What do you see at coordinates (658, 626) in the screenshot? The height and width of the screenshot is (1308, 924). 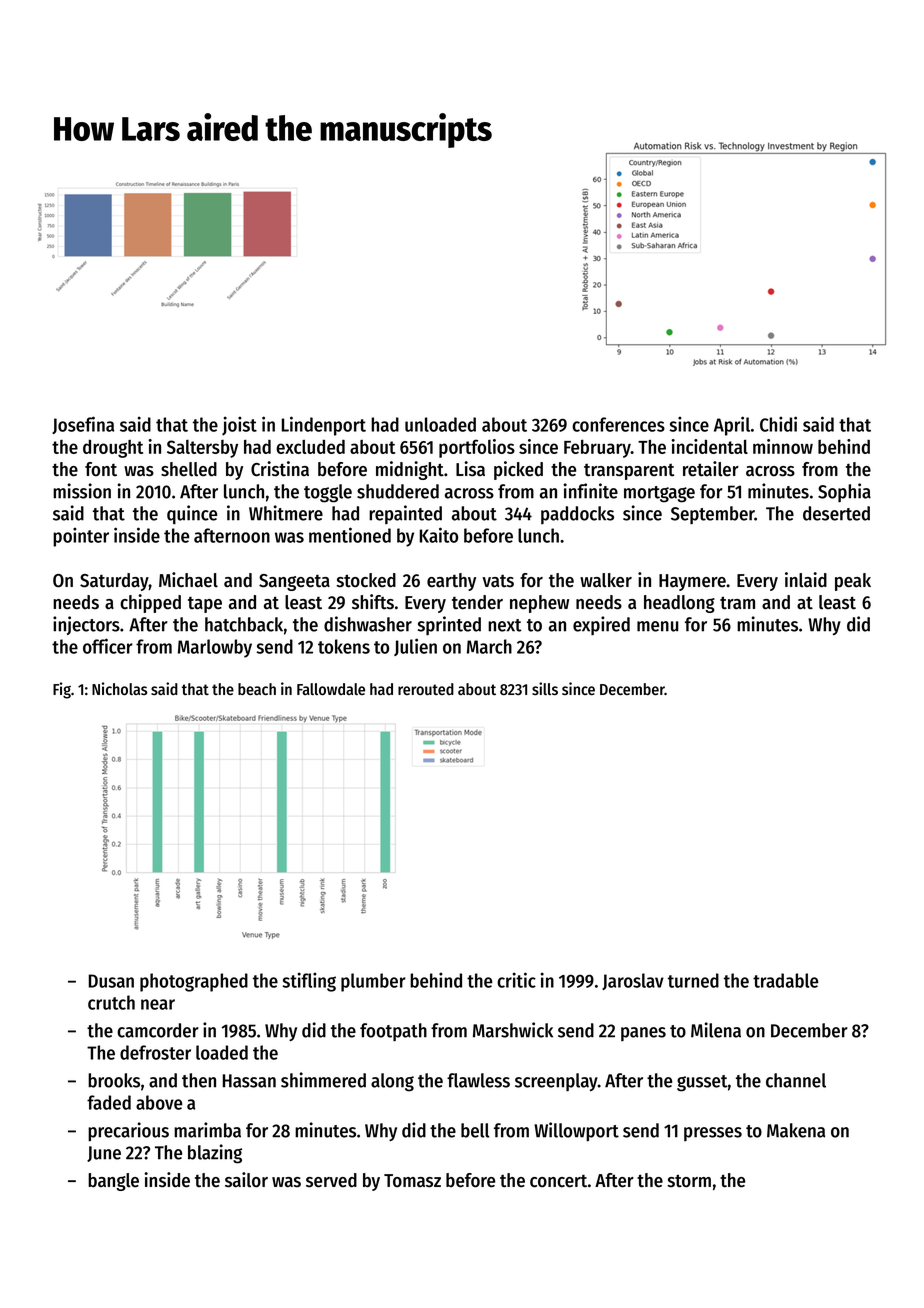 I see `menu` at bounding box center [658, 626].
